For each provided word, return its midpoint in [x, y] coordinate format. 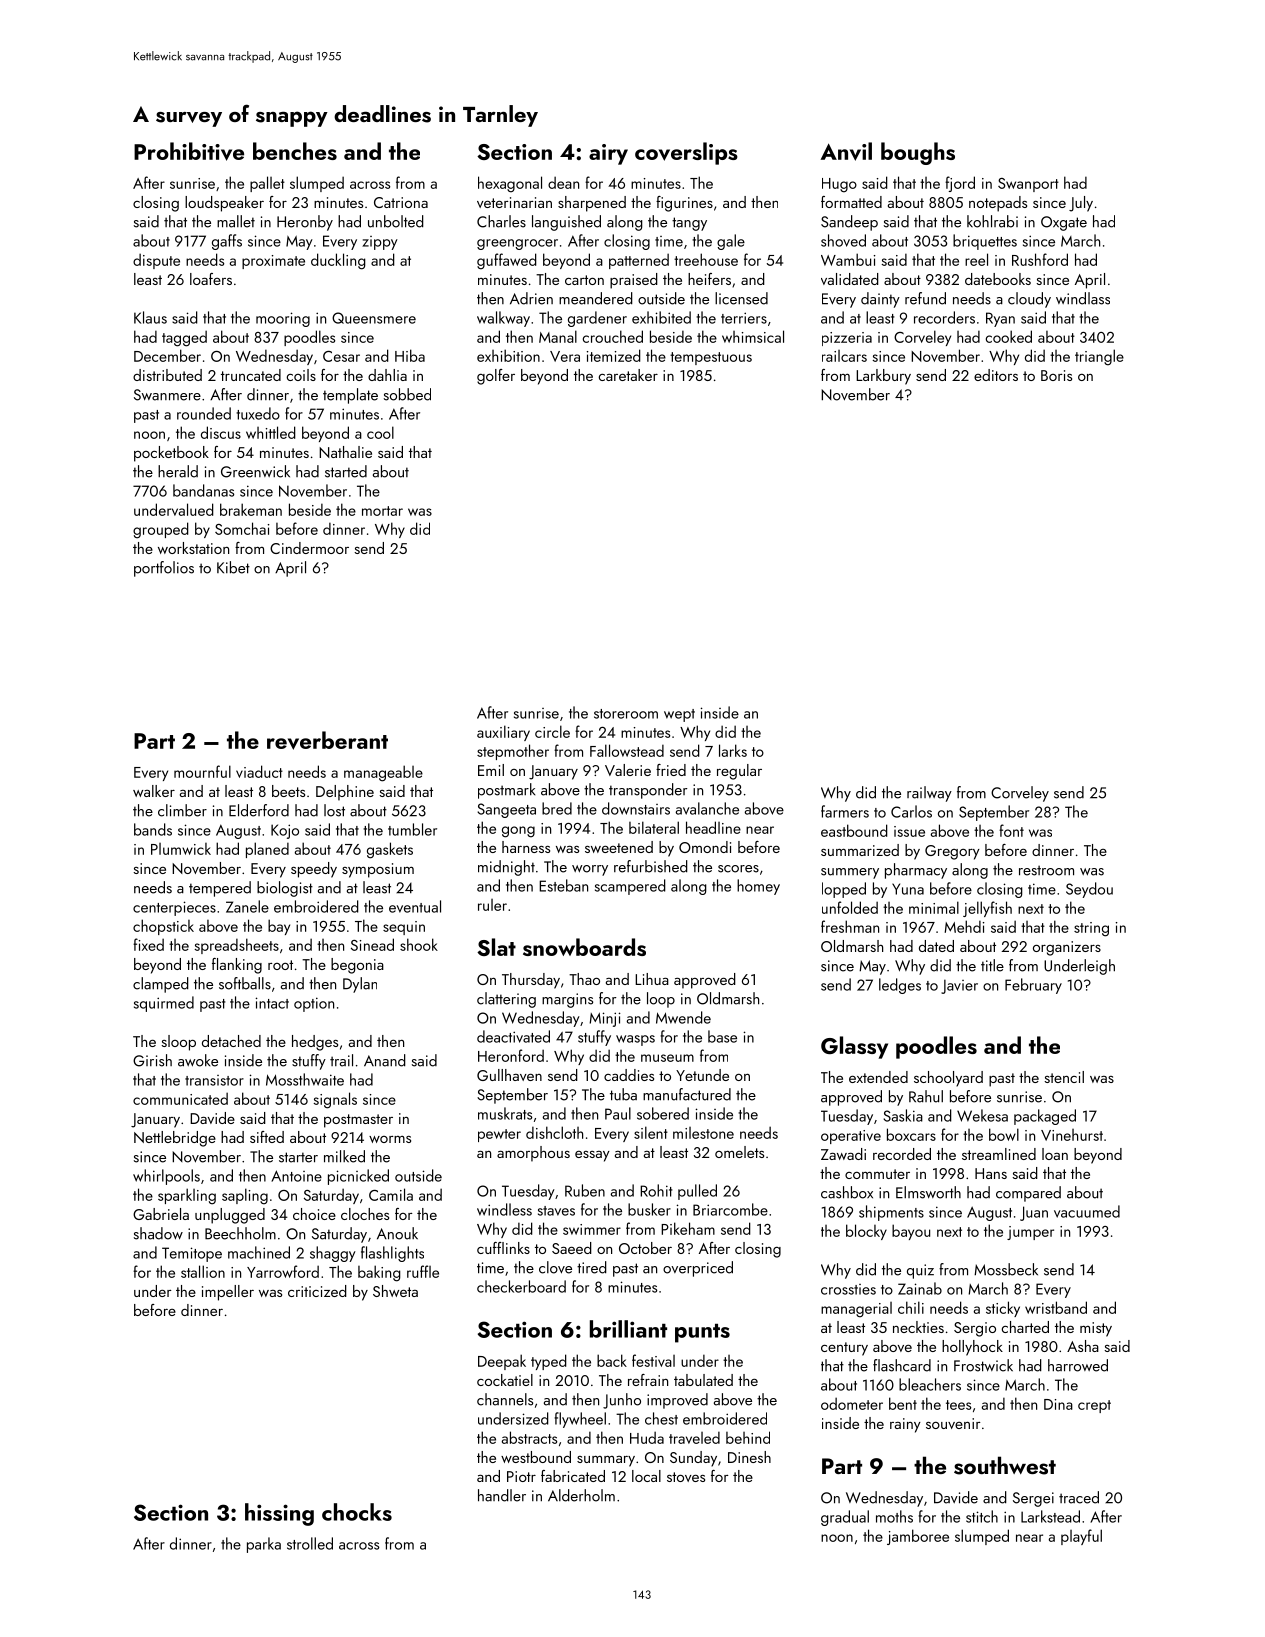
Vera [565, 356]
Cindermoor [309, 548]
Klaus [150, 317]
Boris [1056, 375]
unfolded [850, 907]
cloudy [1029, 300]
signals [335, 1100]
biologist [285, 889]
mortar [382, 511]
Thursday [531, 981]
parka [264, 1545]
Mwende [683, 1017]
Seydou [1089, 890]
